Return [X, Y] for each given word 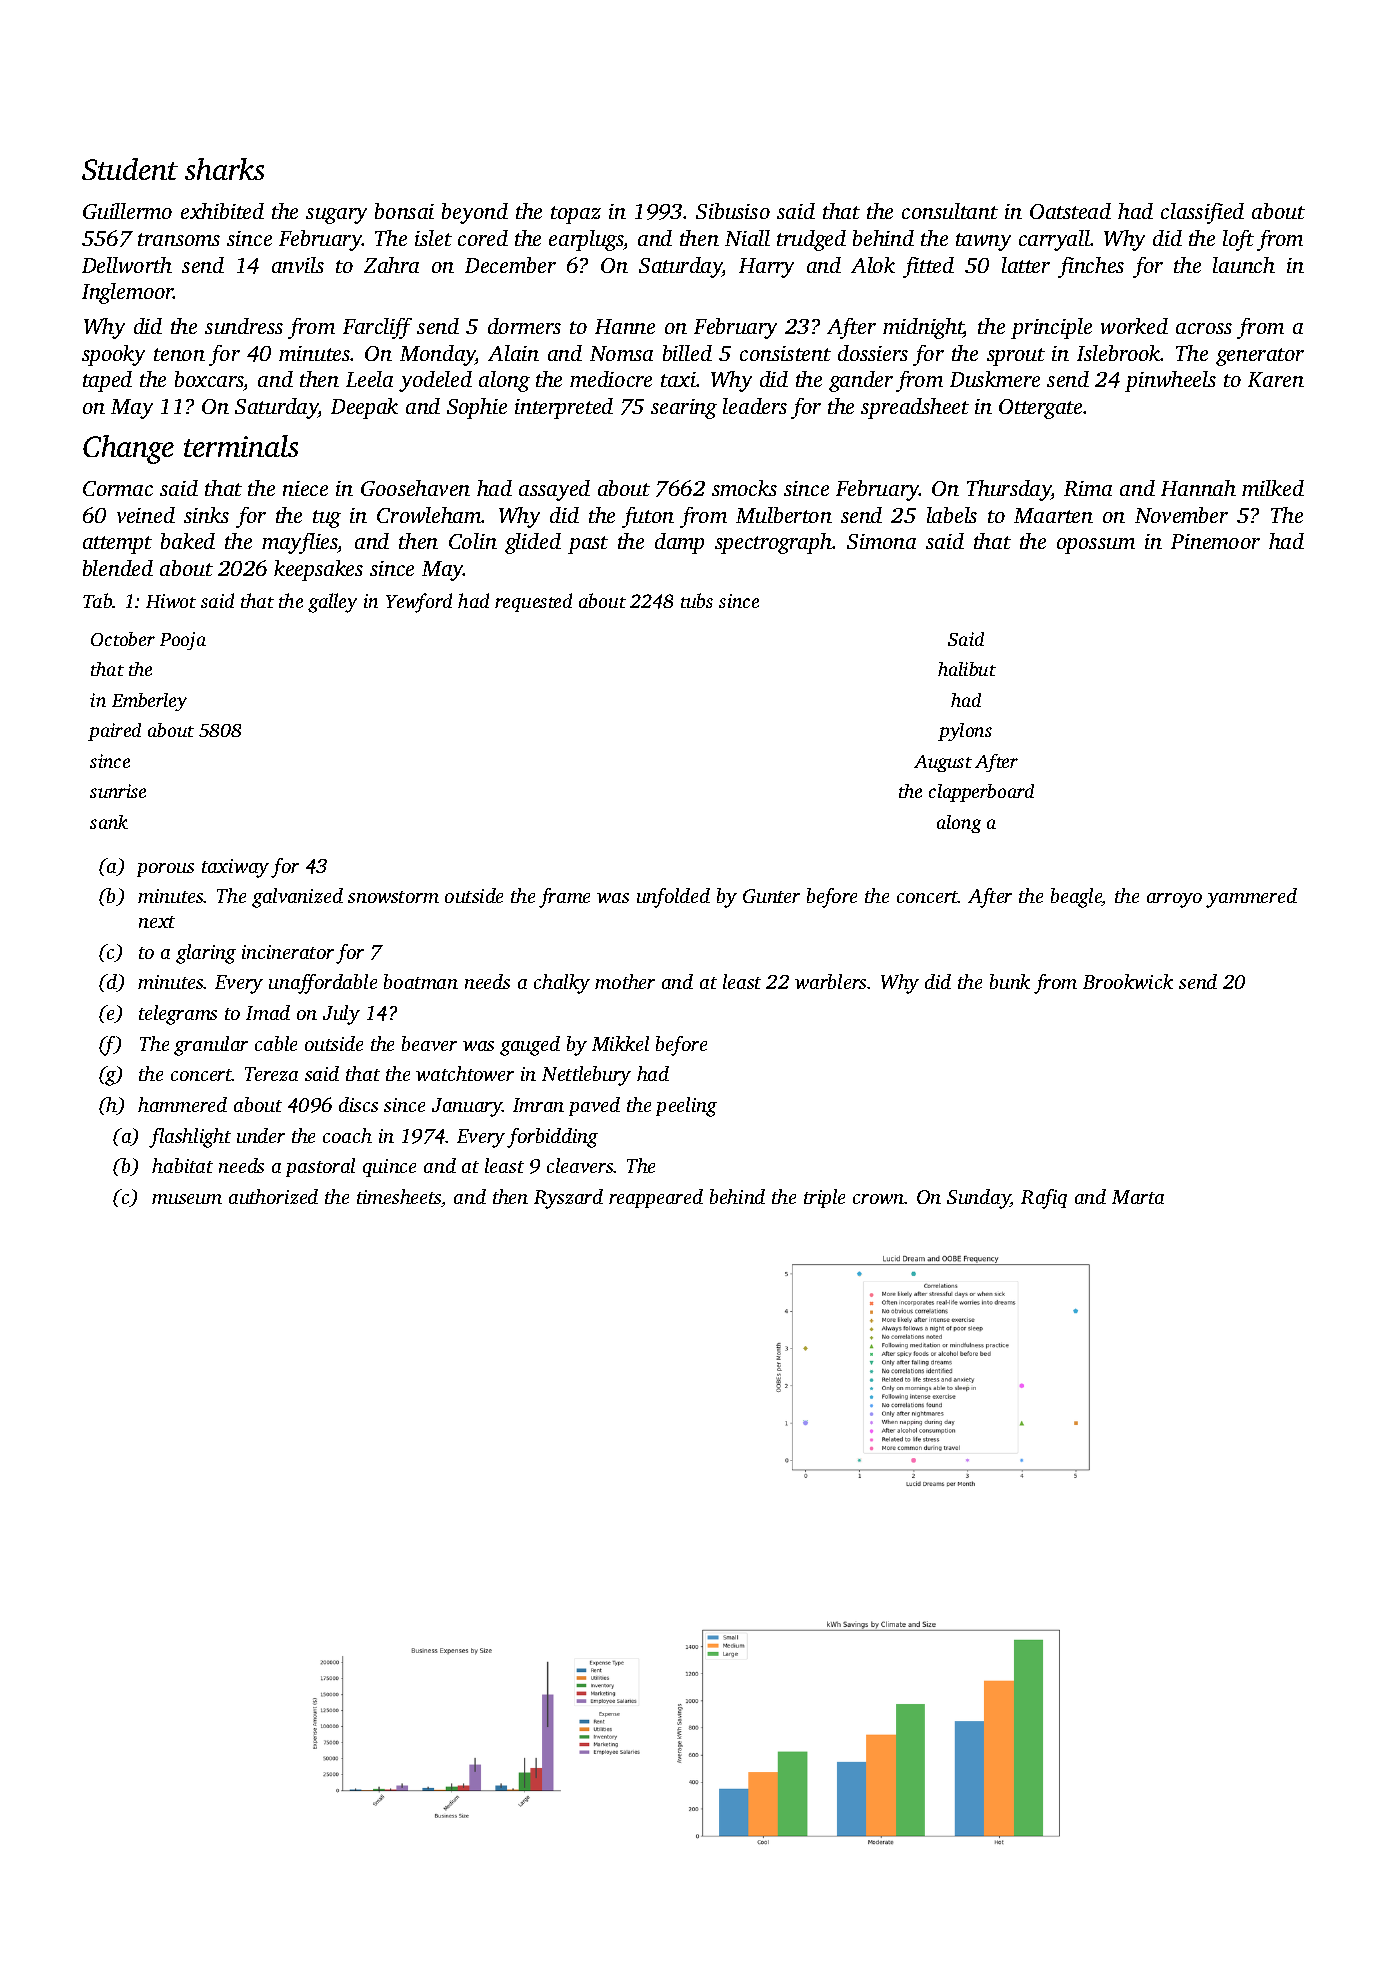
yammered [1251, 898]
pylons [965, 732]
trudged [811, 240]
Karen [1276, 379]
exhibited [222, 211]
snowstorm [393, 897]
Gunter [771, 896]
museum [187, 1199]
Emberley [149, 702]
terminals [241, 446]
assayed [554, 490]
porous [165, 870]
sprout [1016, 357]
